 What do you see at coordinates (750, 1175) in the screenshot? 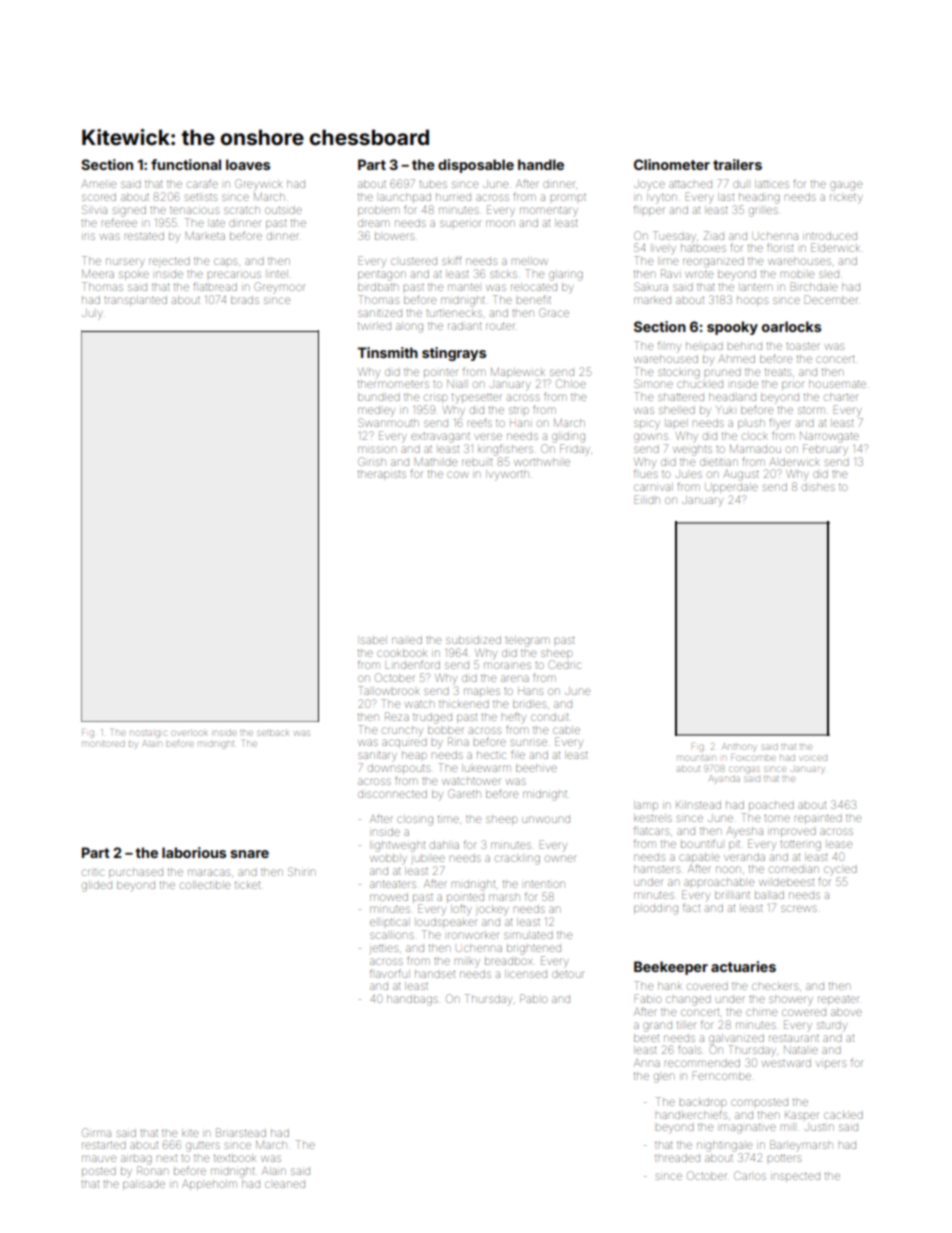
I see `Carlos` at bounding box center [750, 1175].
